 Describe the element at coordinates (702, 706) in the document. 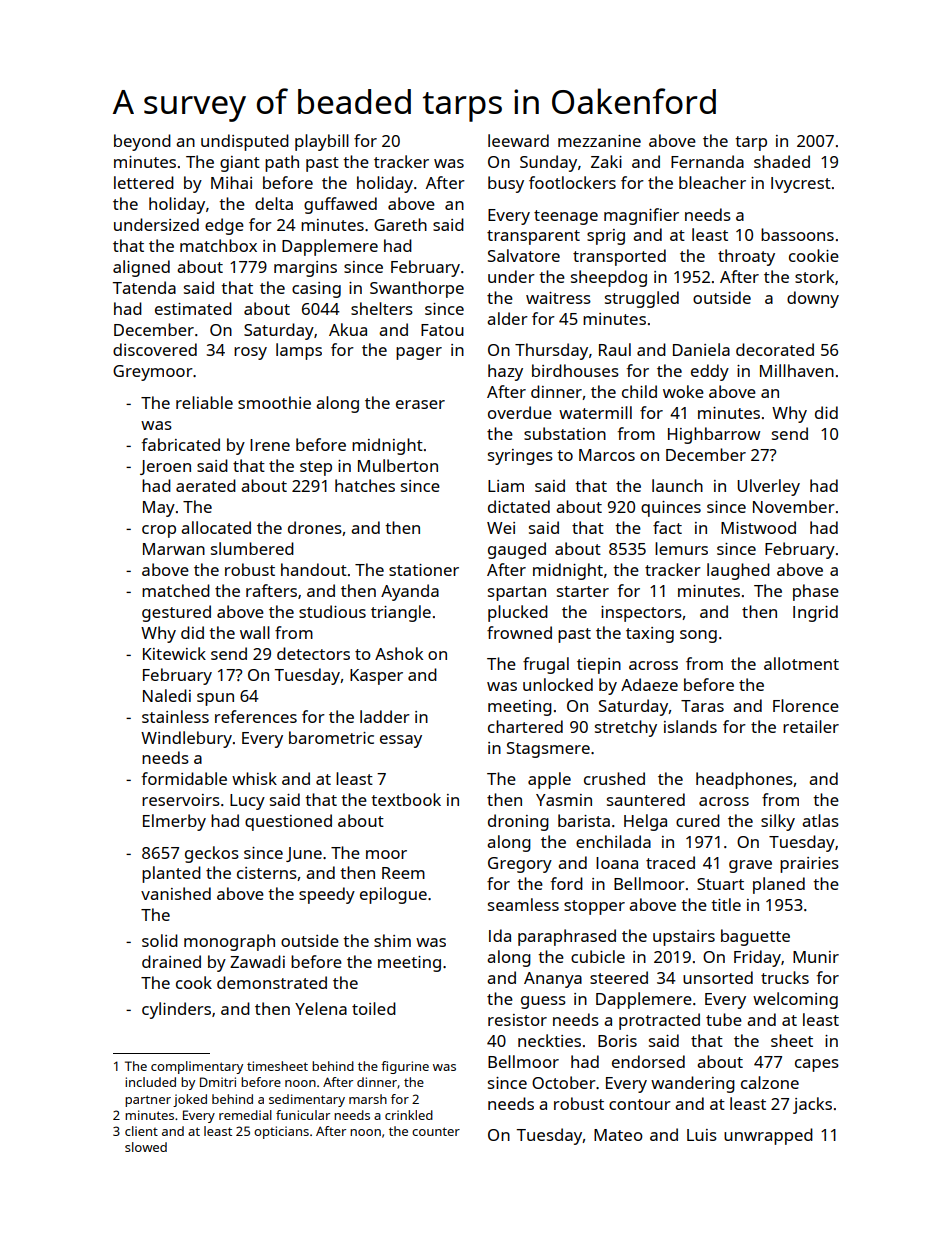

I see `Taras` at that location.
